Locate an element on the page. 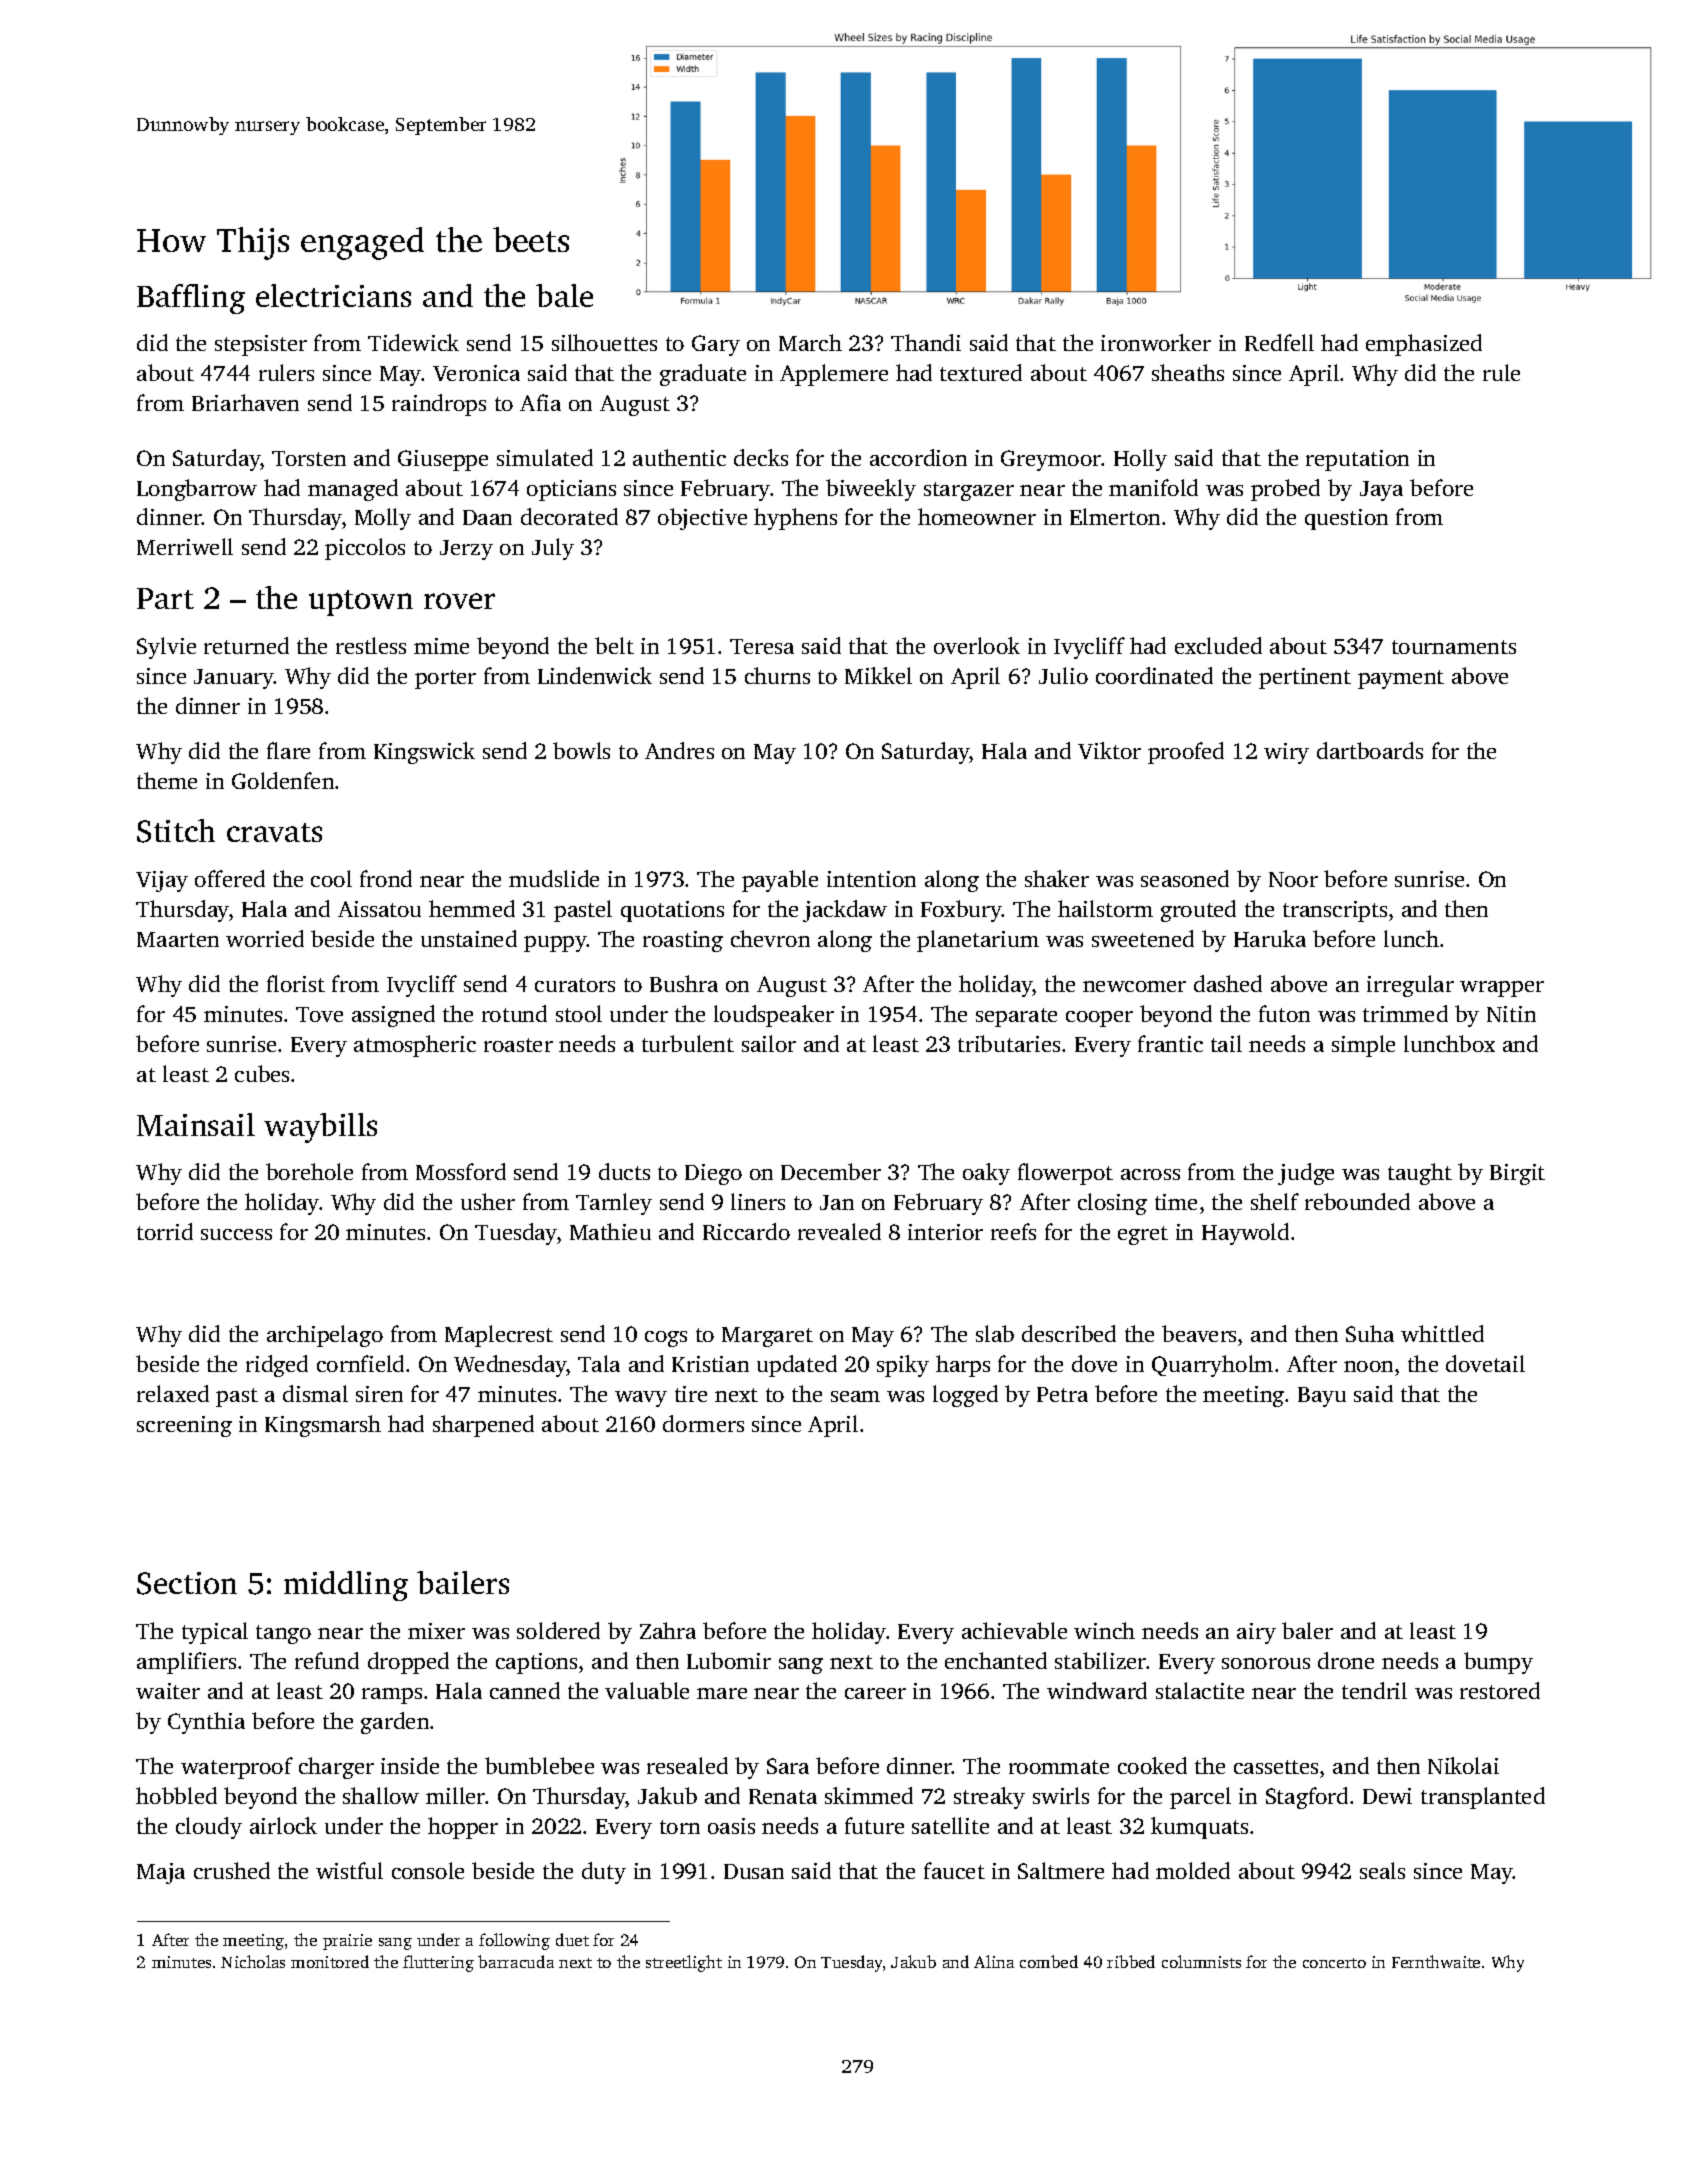 The width and height of the page is (1683, 2178). valuable is located at coordinates (647, 1690).
